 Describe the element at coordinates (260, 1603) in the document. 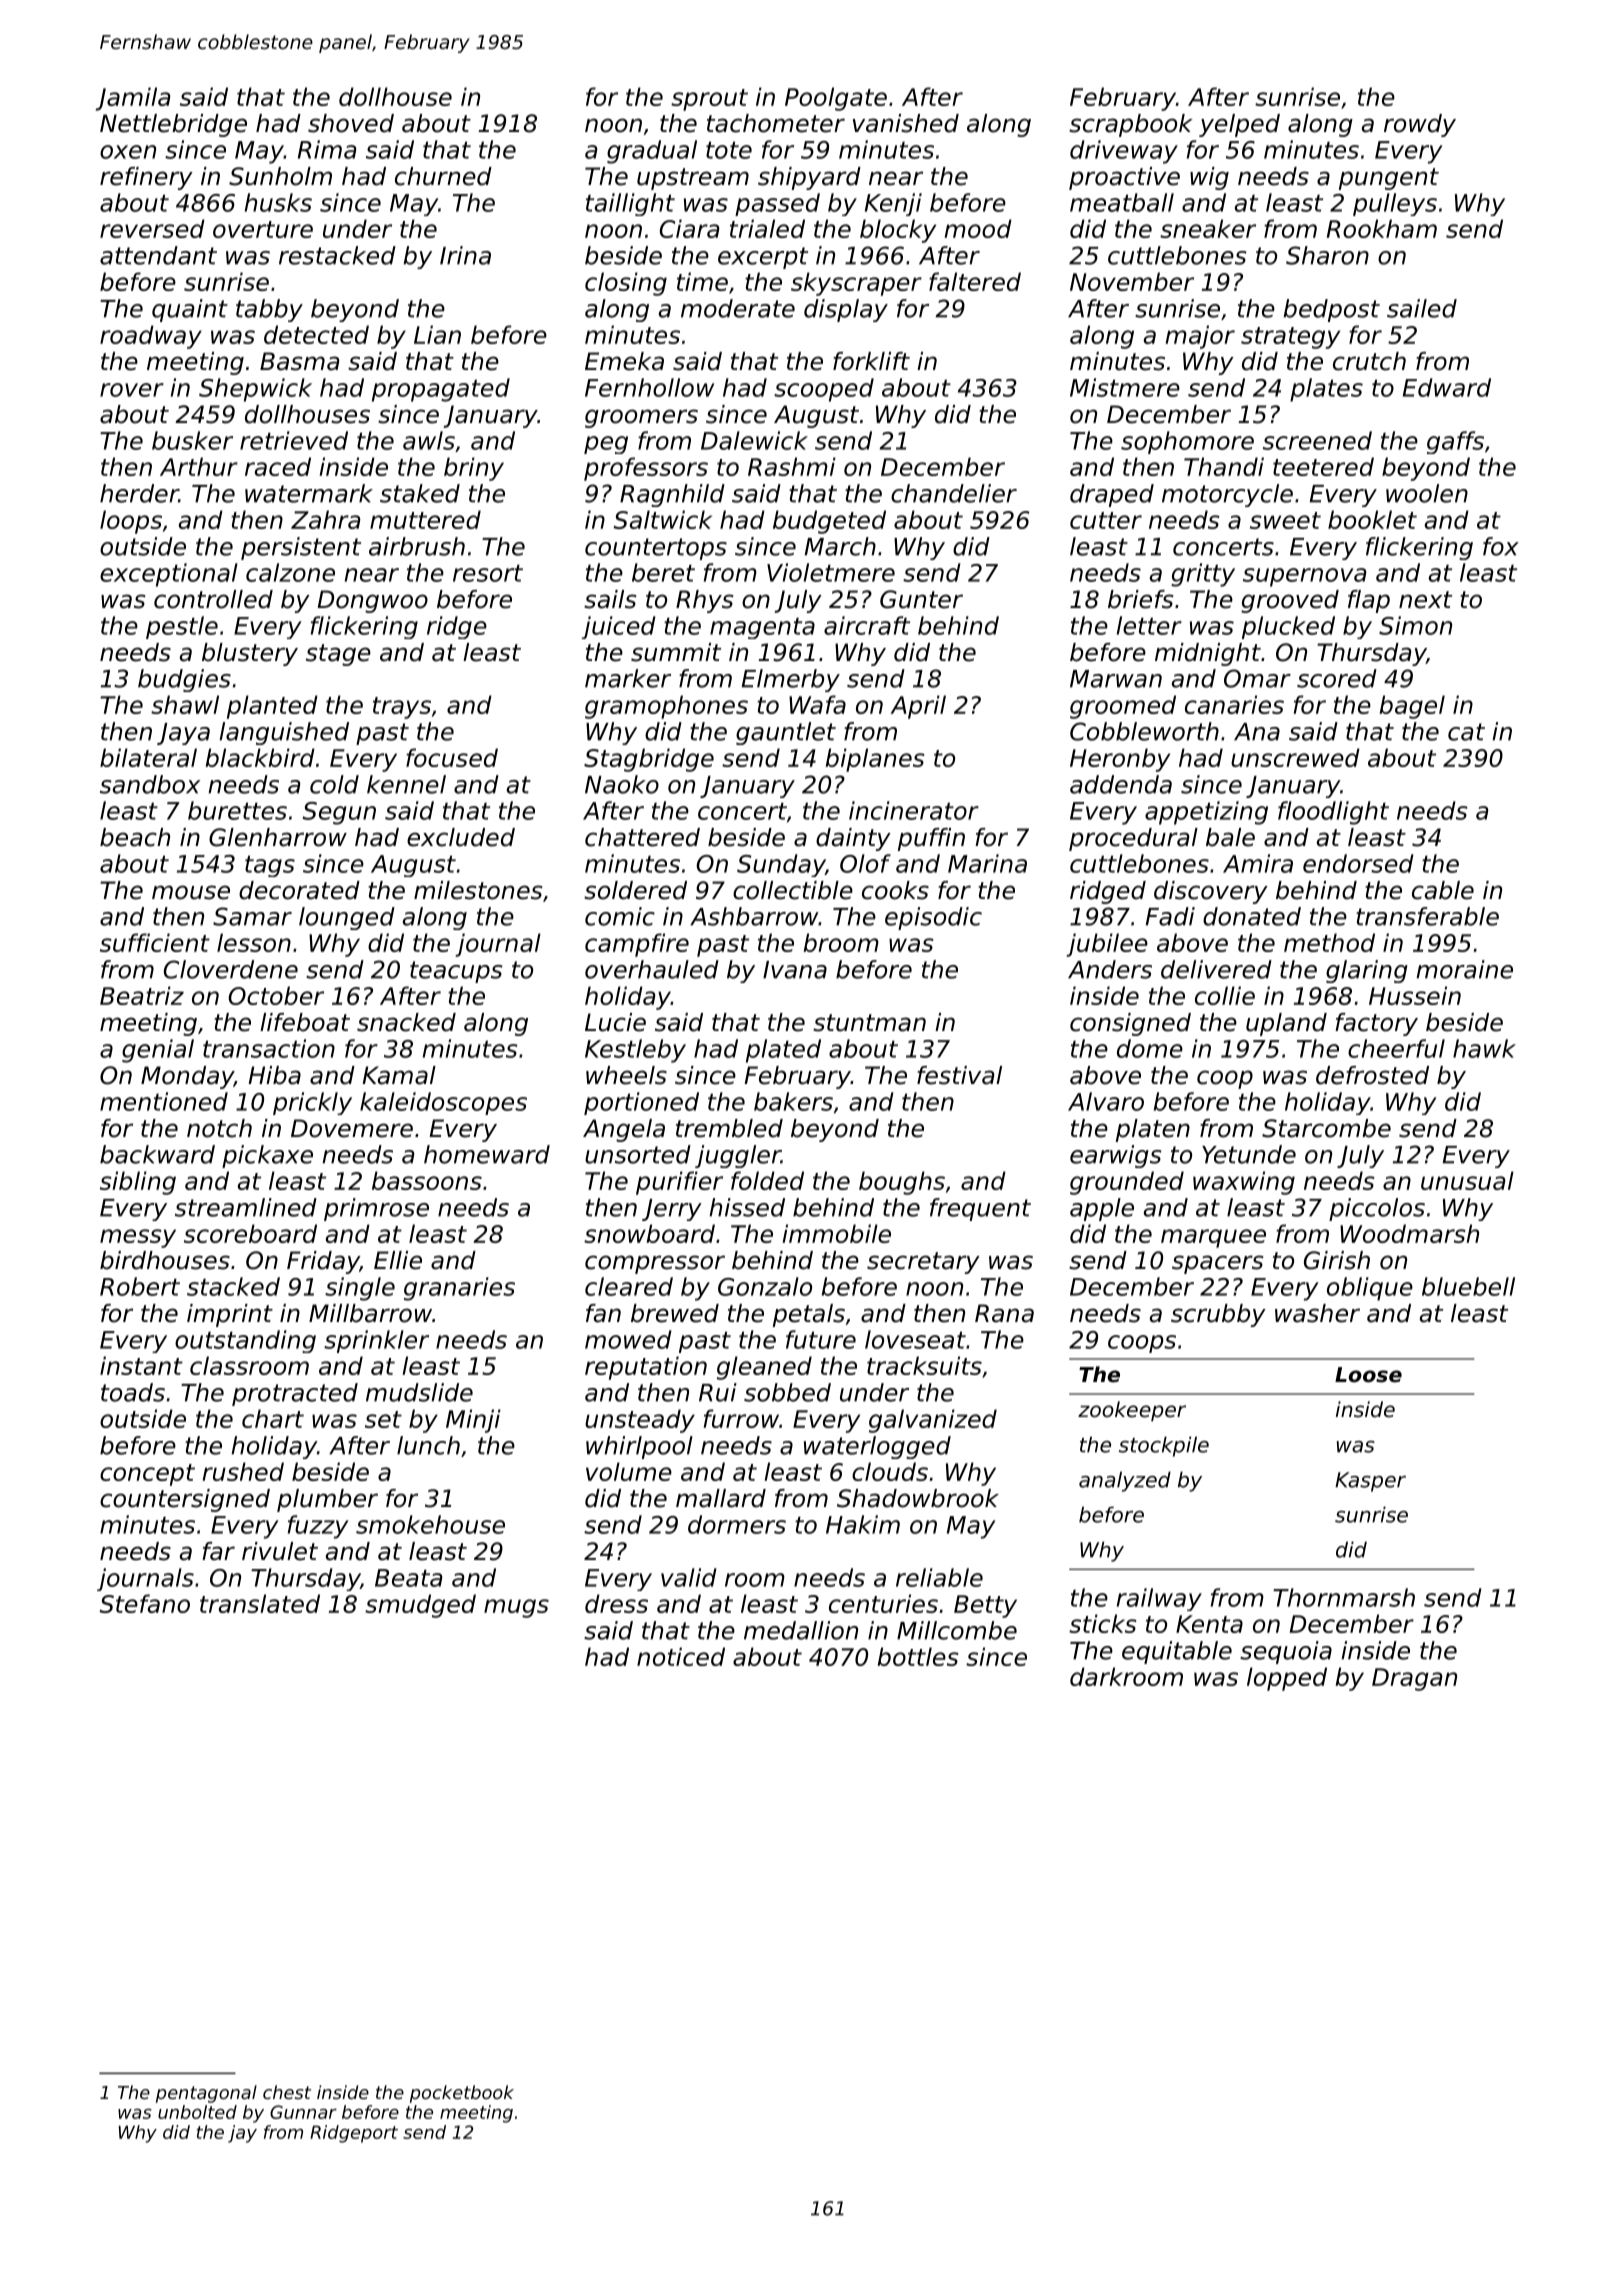

I see `translated` at that location.
